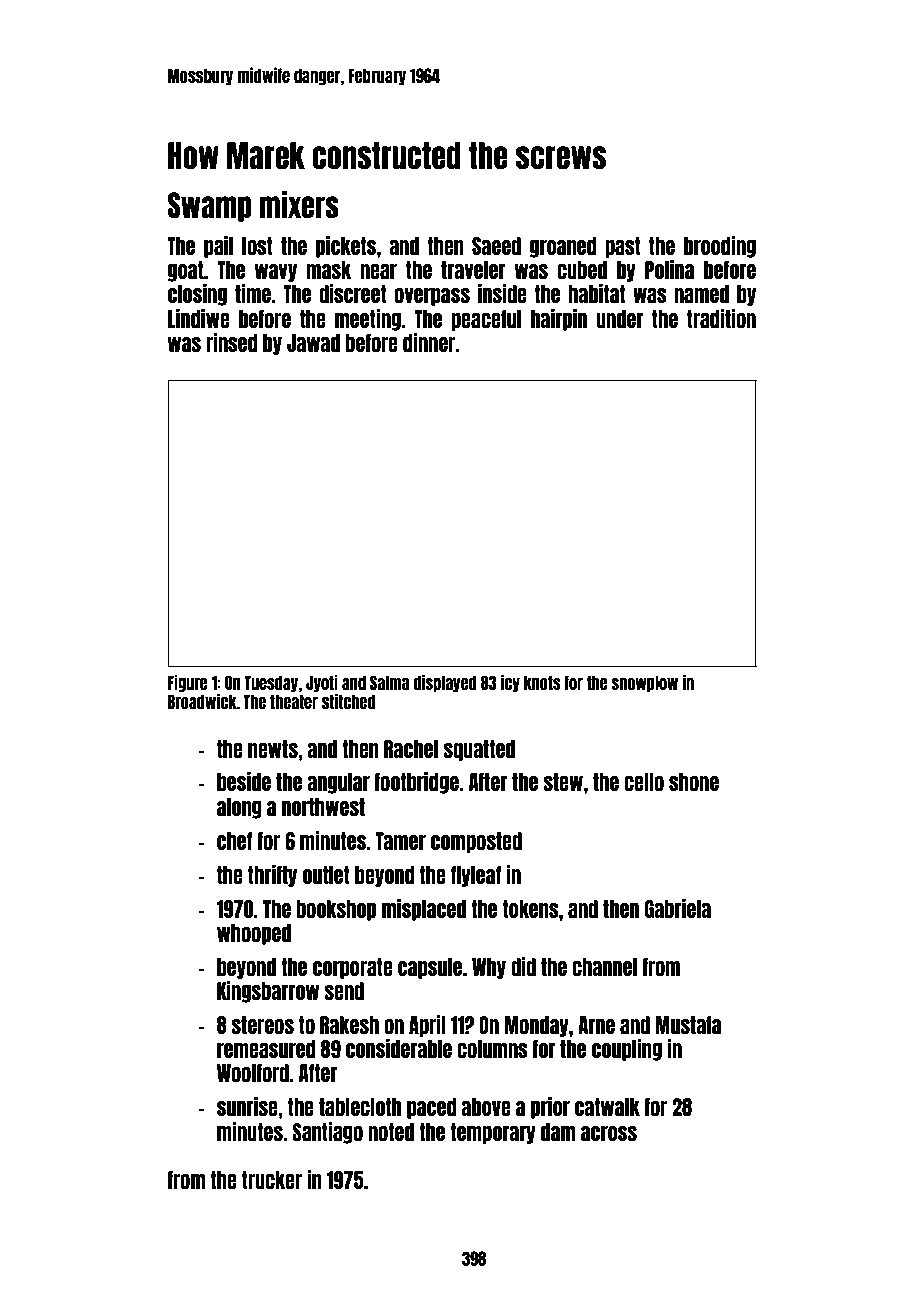  What do you see at coordinates (336, 910) in the document?
I see `bookshop` at bounding box center [336, 910].
